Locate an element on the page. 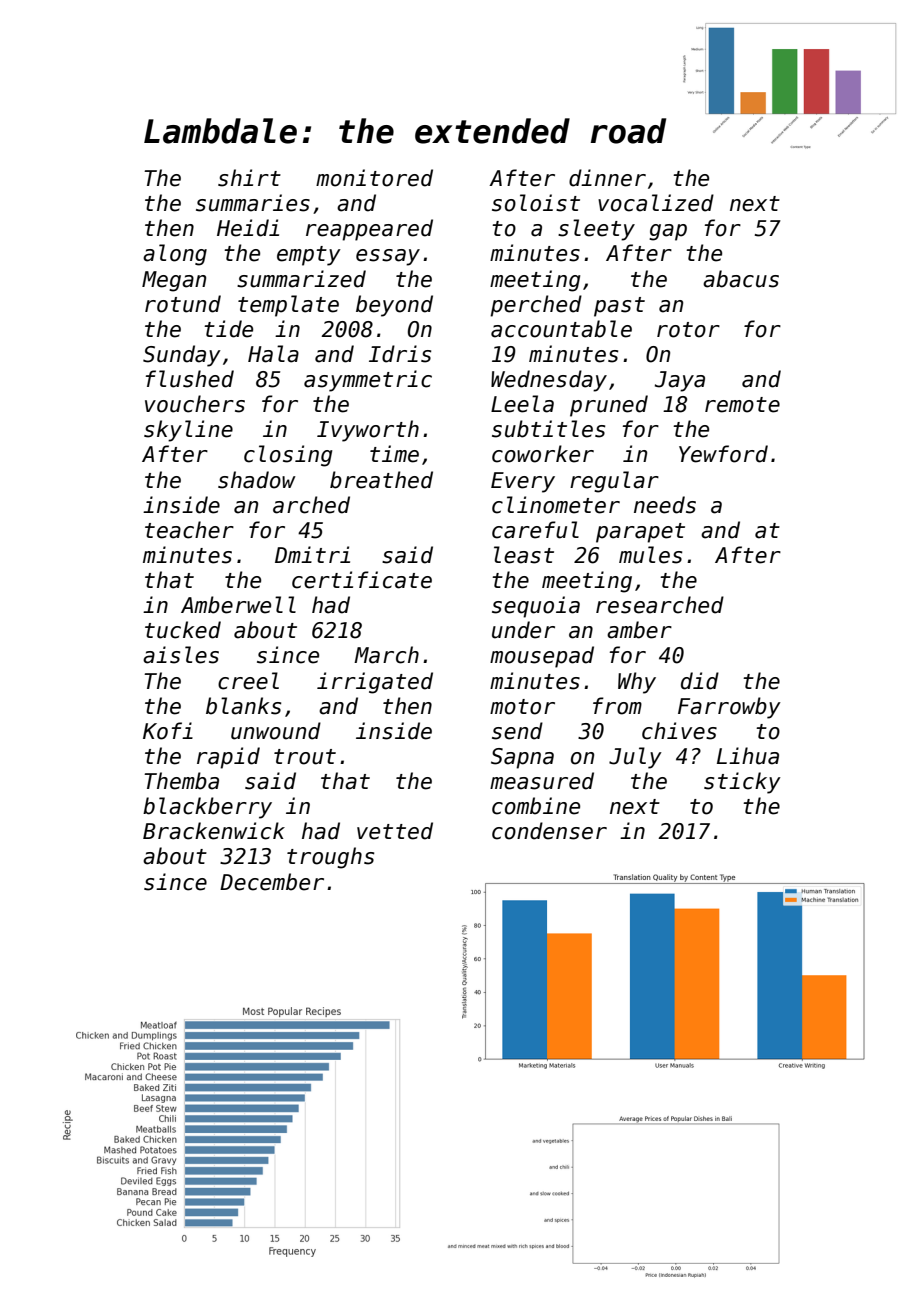 The height and width of the document is (1311, 924). Hala is located at coordinates (273, 354).
